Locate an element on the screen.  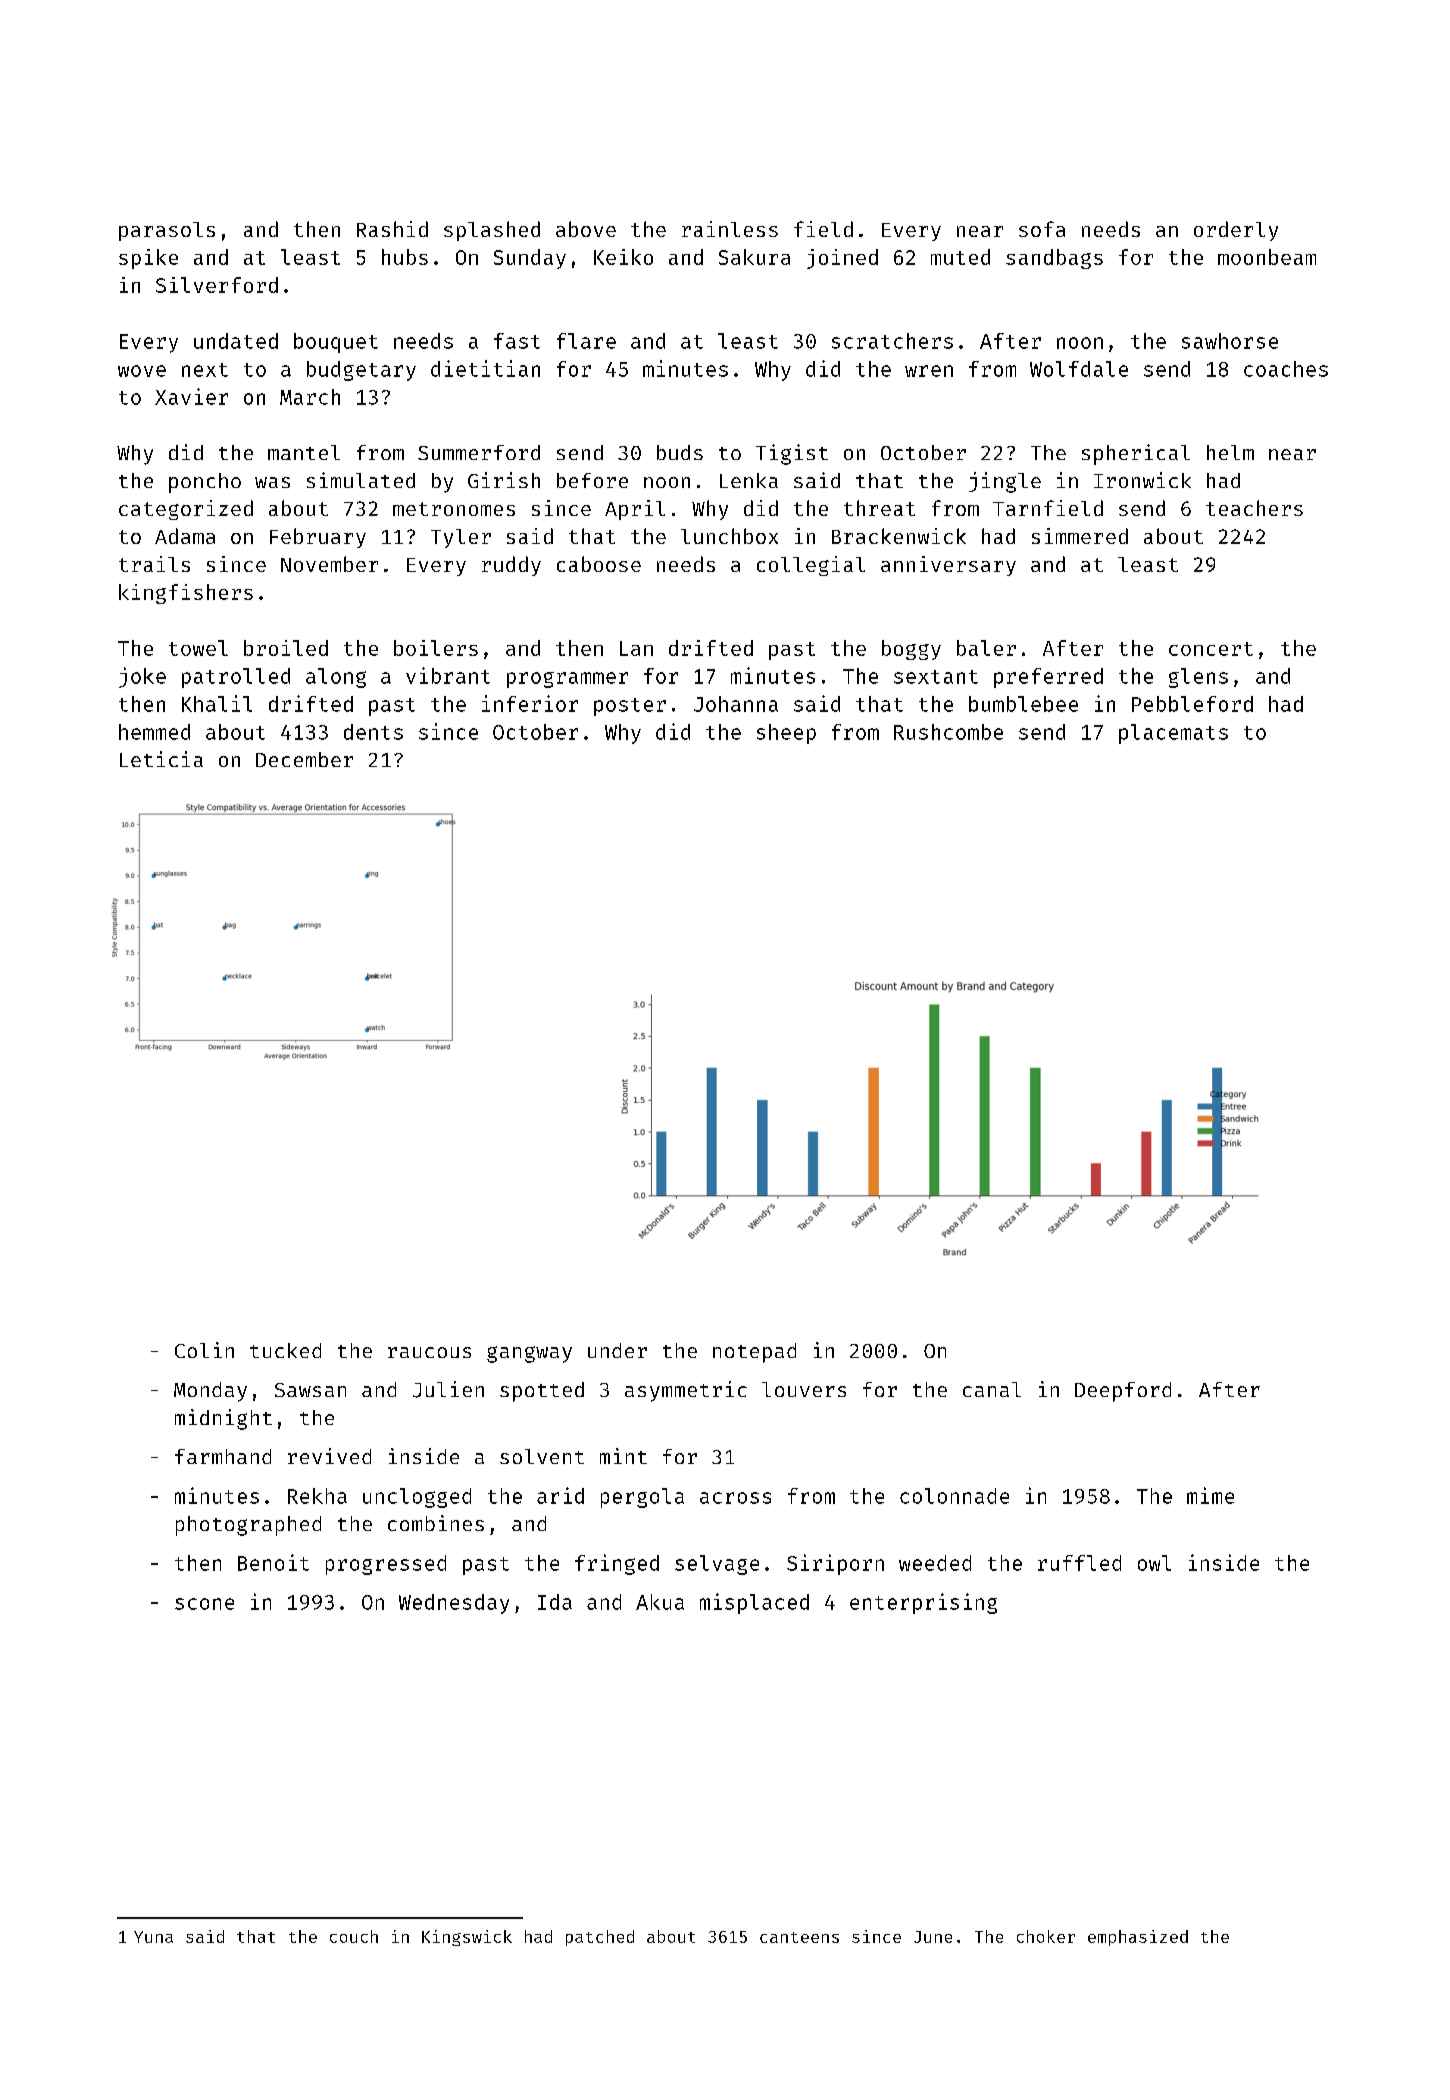
gangway is located at coordinates (529, 1354).
